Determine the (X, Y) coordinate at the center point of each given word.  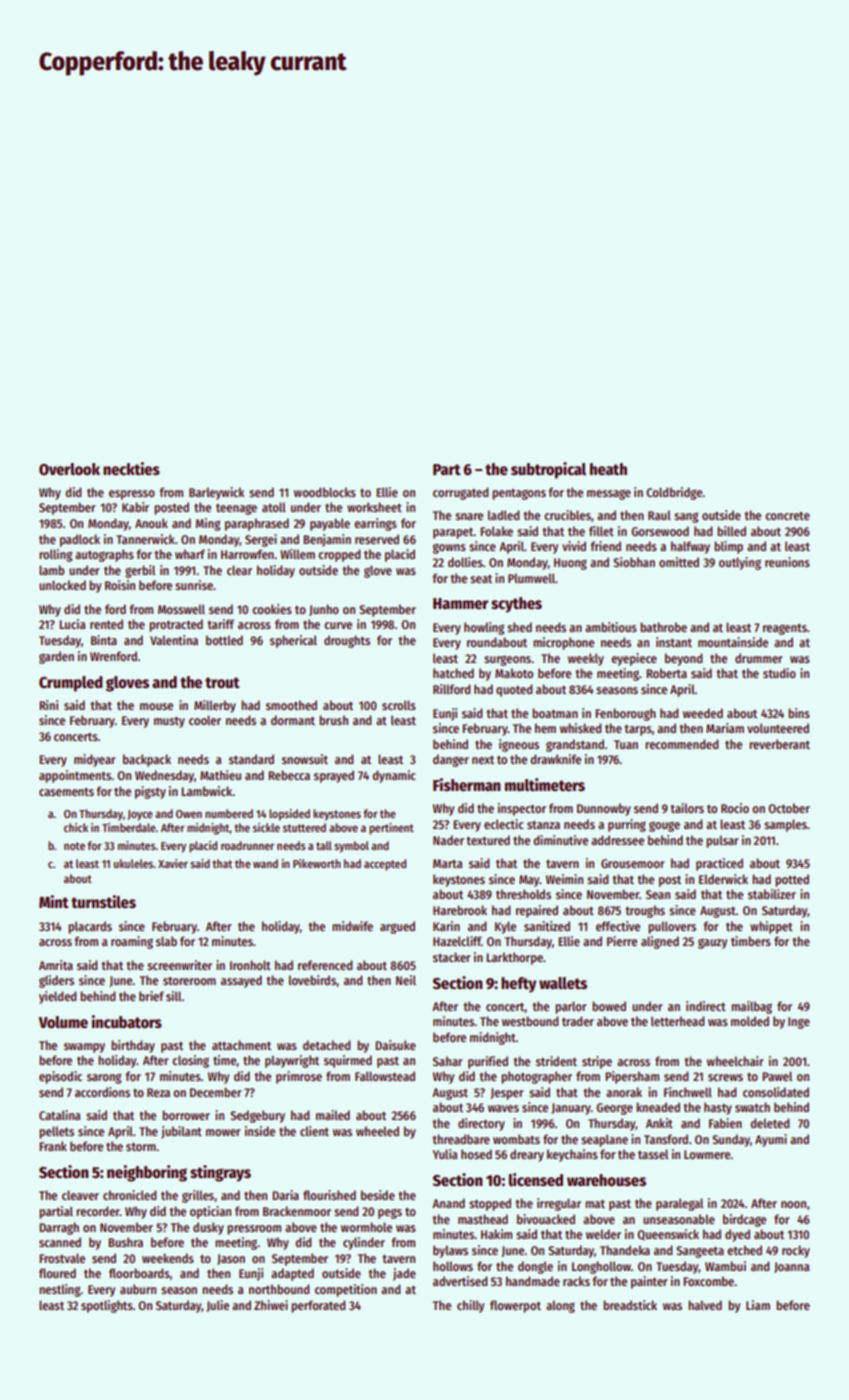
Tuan (626, 744)
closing (190, 1061)
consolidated (776, 1092)
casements (66, 792)
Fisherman (467, 785)
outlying (740, 563)
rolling (55, 555)
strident (556, 1061)
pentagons (519, 494)
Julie (217, 1306)
